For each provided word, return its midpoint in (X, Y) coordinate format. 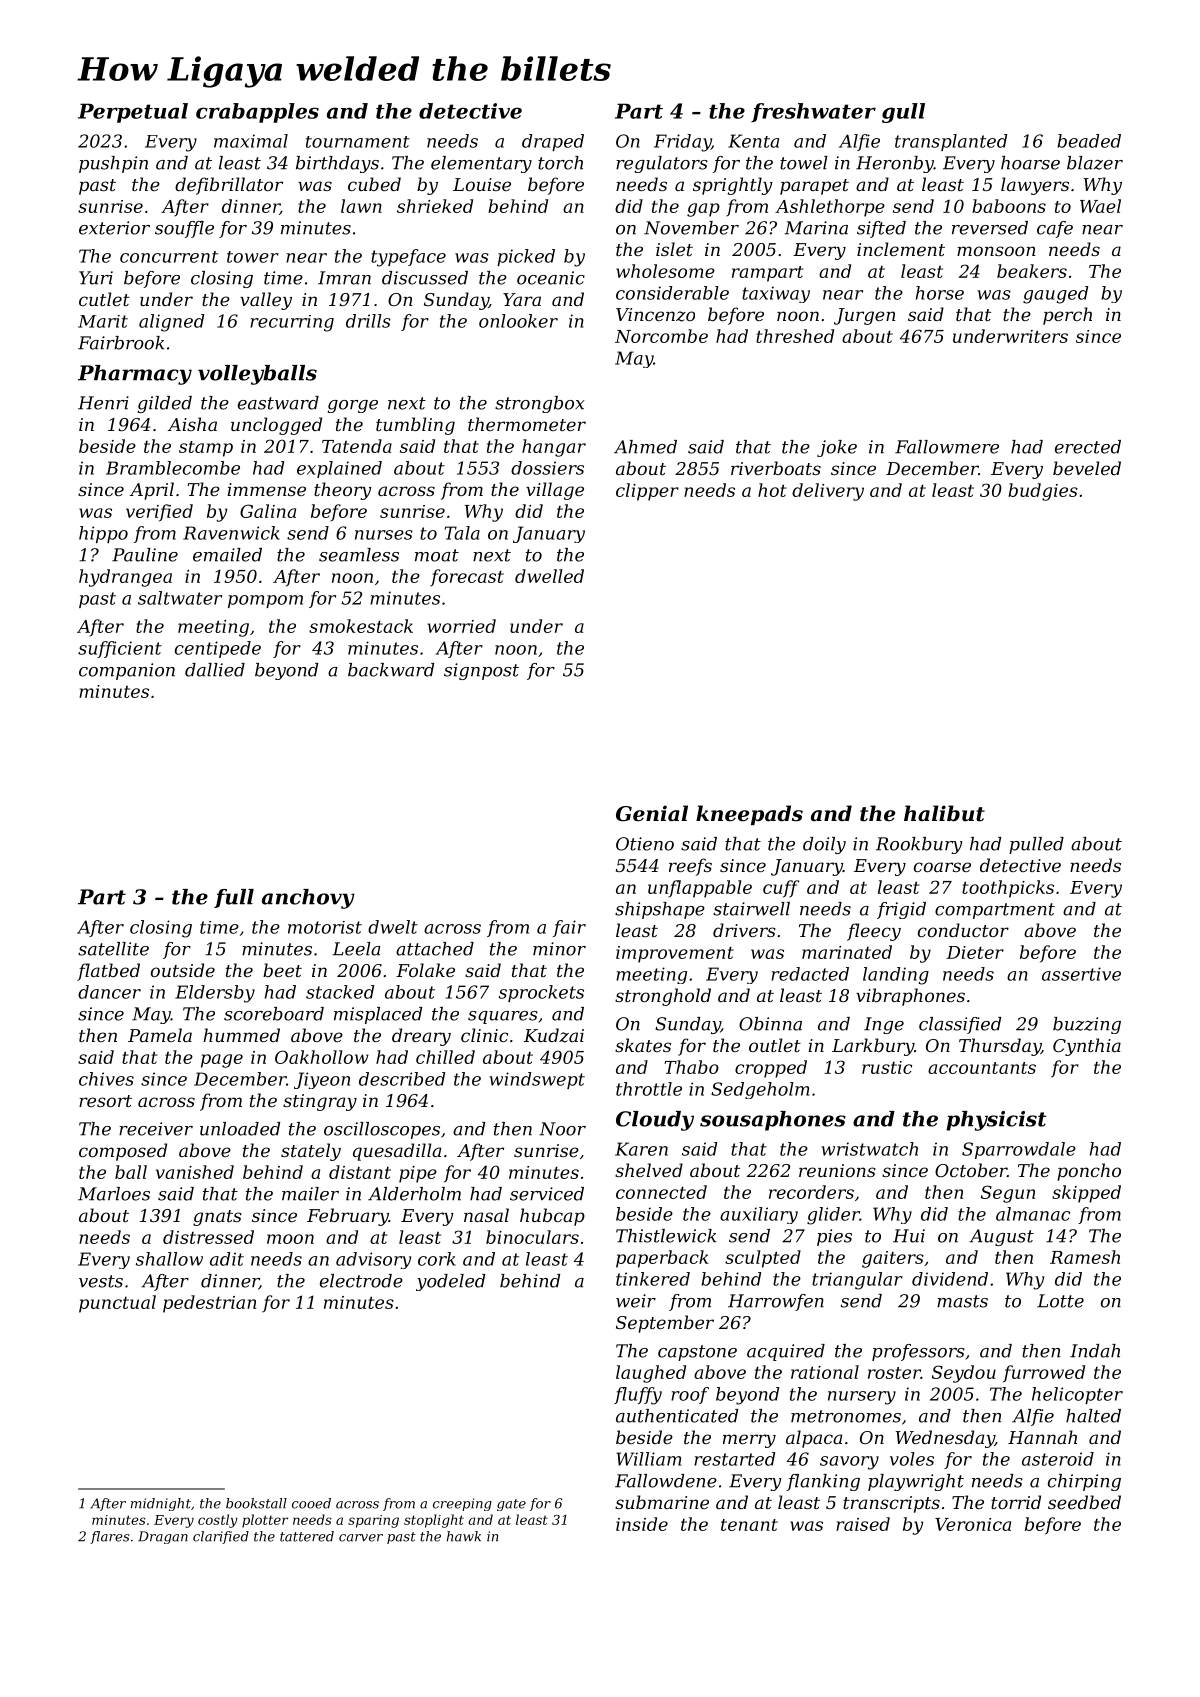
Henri (103, 403)
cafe (1055, 229)
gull (903, 113)
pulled (1036, 845)
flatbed (108, 972)
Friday (682, 143)
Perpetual (133, 113)
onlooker (518, 321)
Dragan (163, 1537)
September (665, 1324)
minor (559, 949)
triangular (857, 1281)
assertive (1081, 974)
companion (127, 671)
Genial (652, 813)
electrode (361, 1281)
